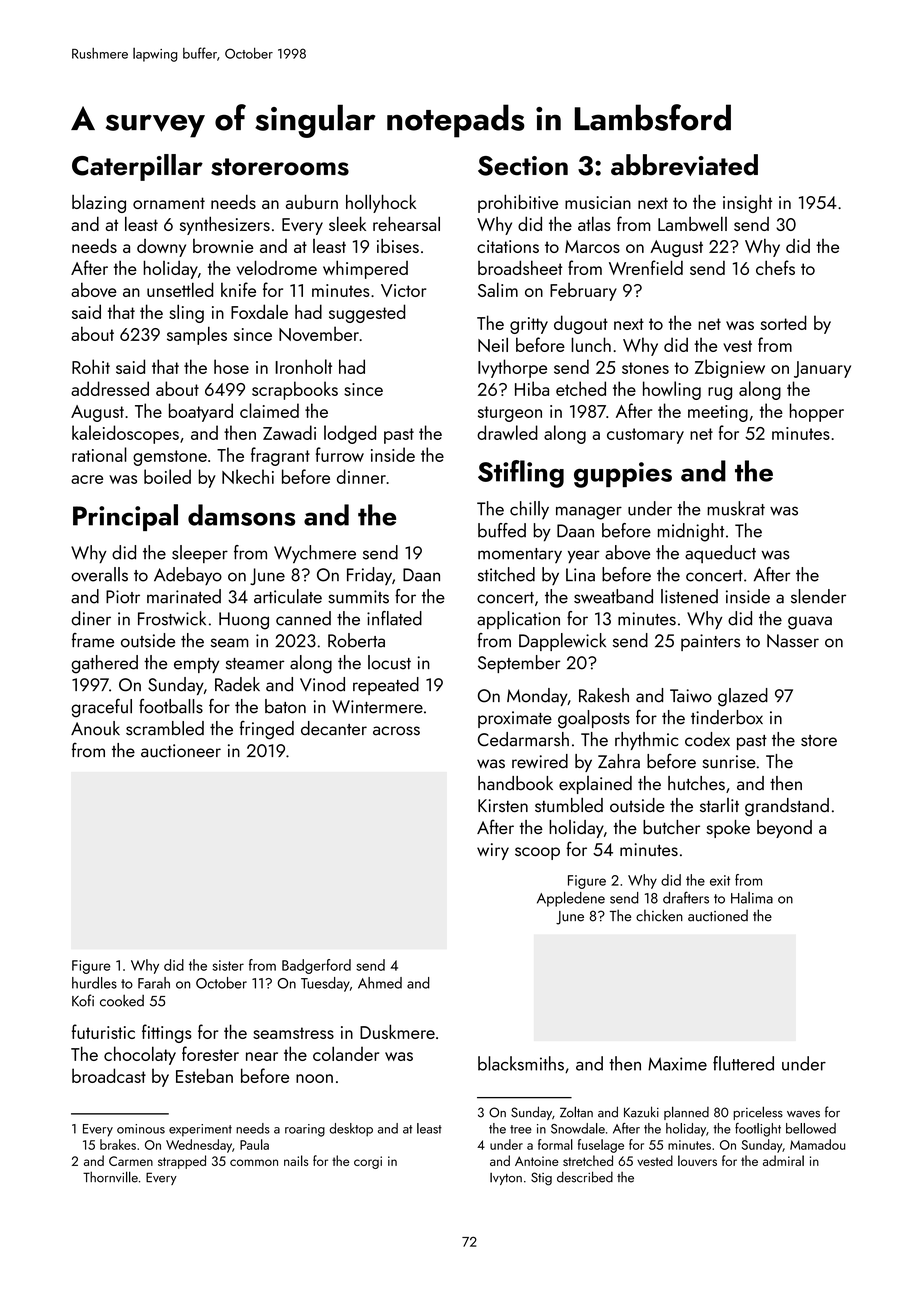 The height and width of the page is (1311, 924). I want to click on Ivyton, so click(506, 1179).
